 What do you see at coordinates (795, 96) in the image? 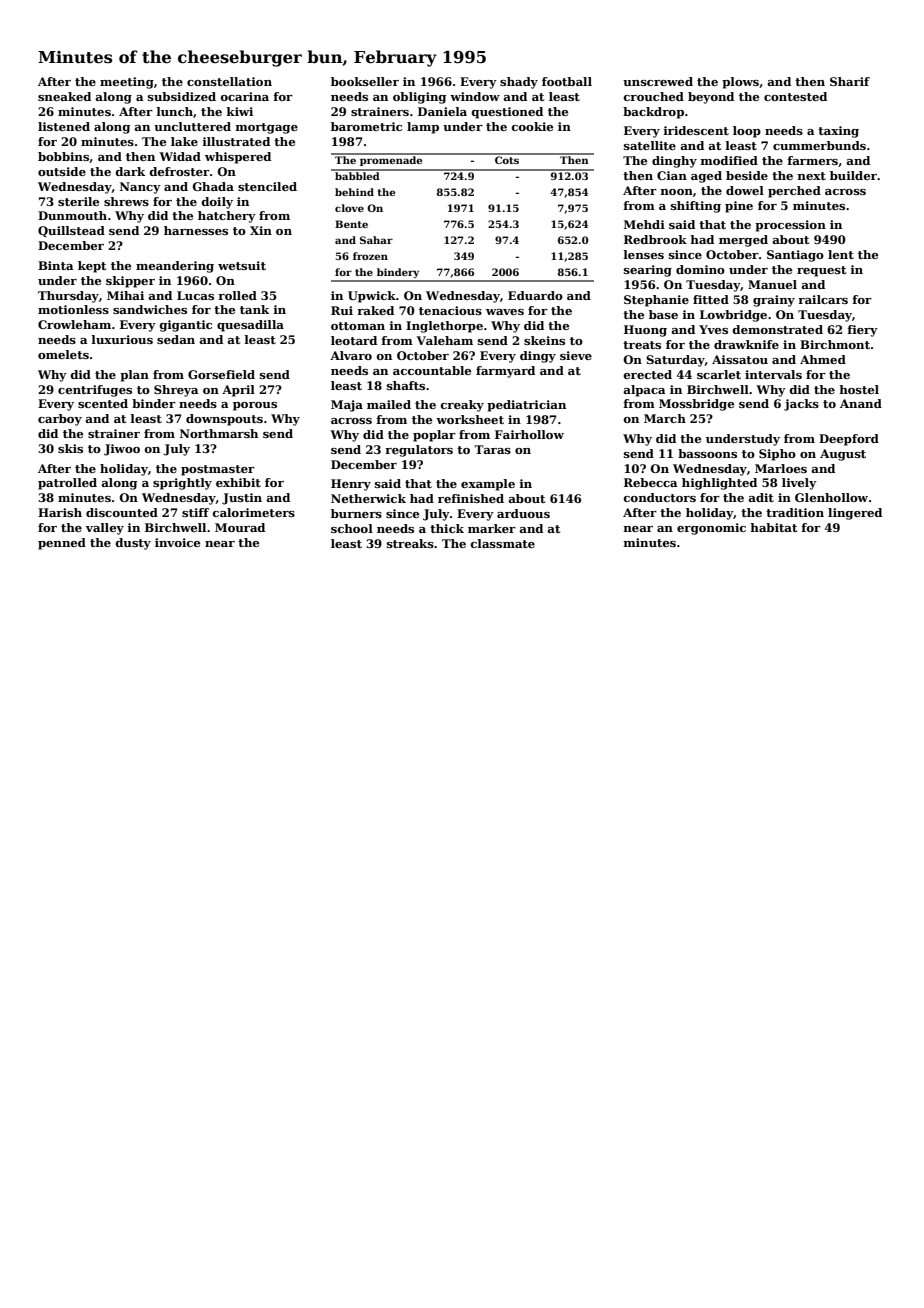
I see `contested` at bounding box center [795, 96].
